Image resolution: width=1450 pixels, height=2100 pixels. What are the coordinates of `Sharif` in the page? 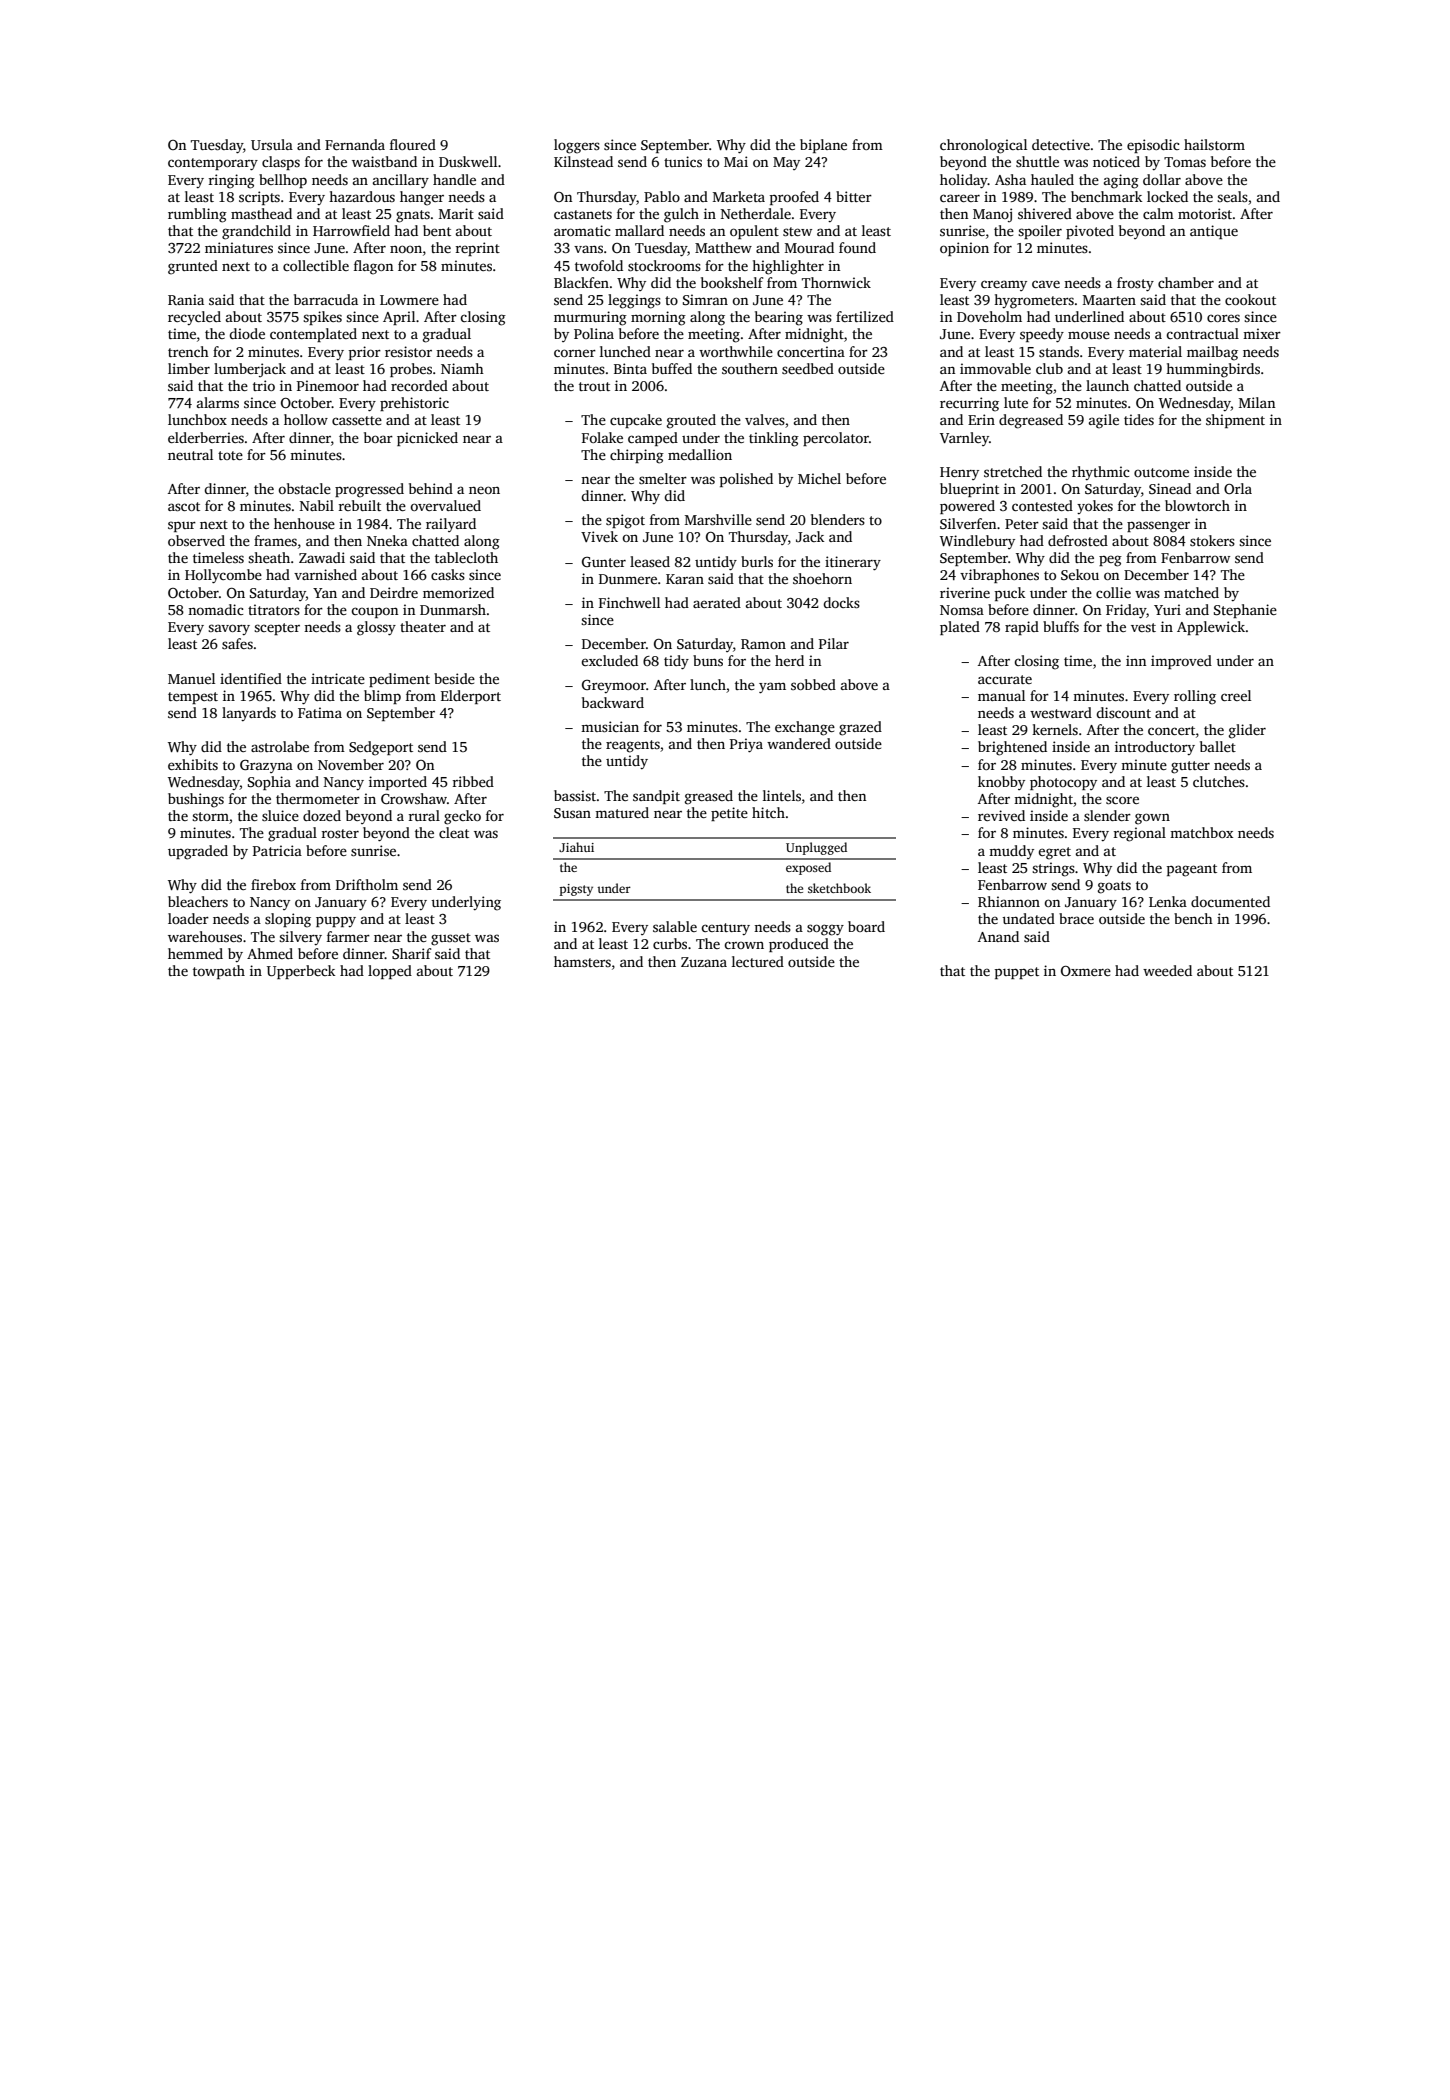 It's located at (411, 953).
